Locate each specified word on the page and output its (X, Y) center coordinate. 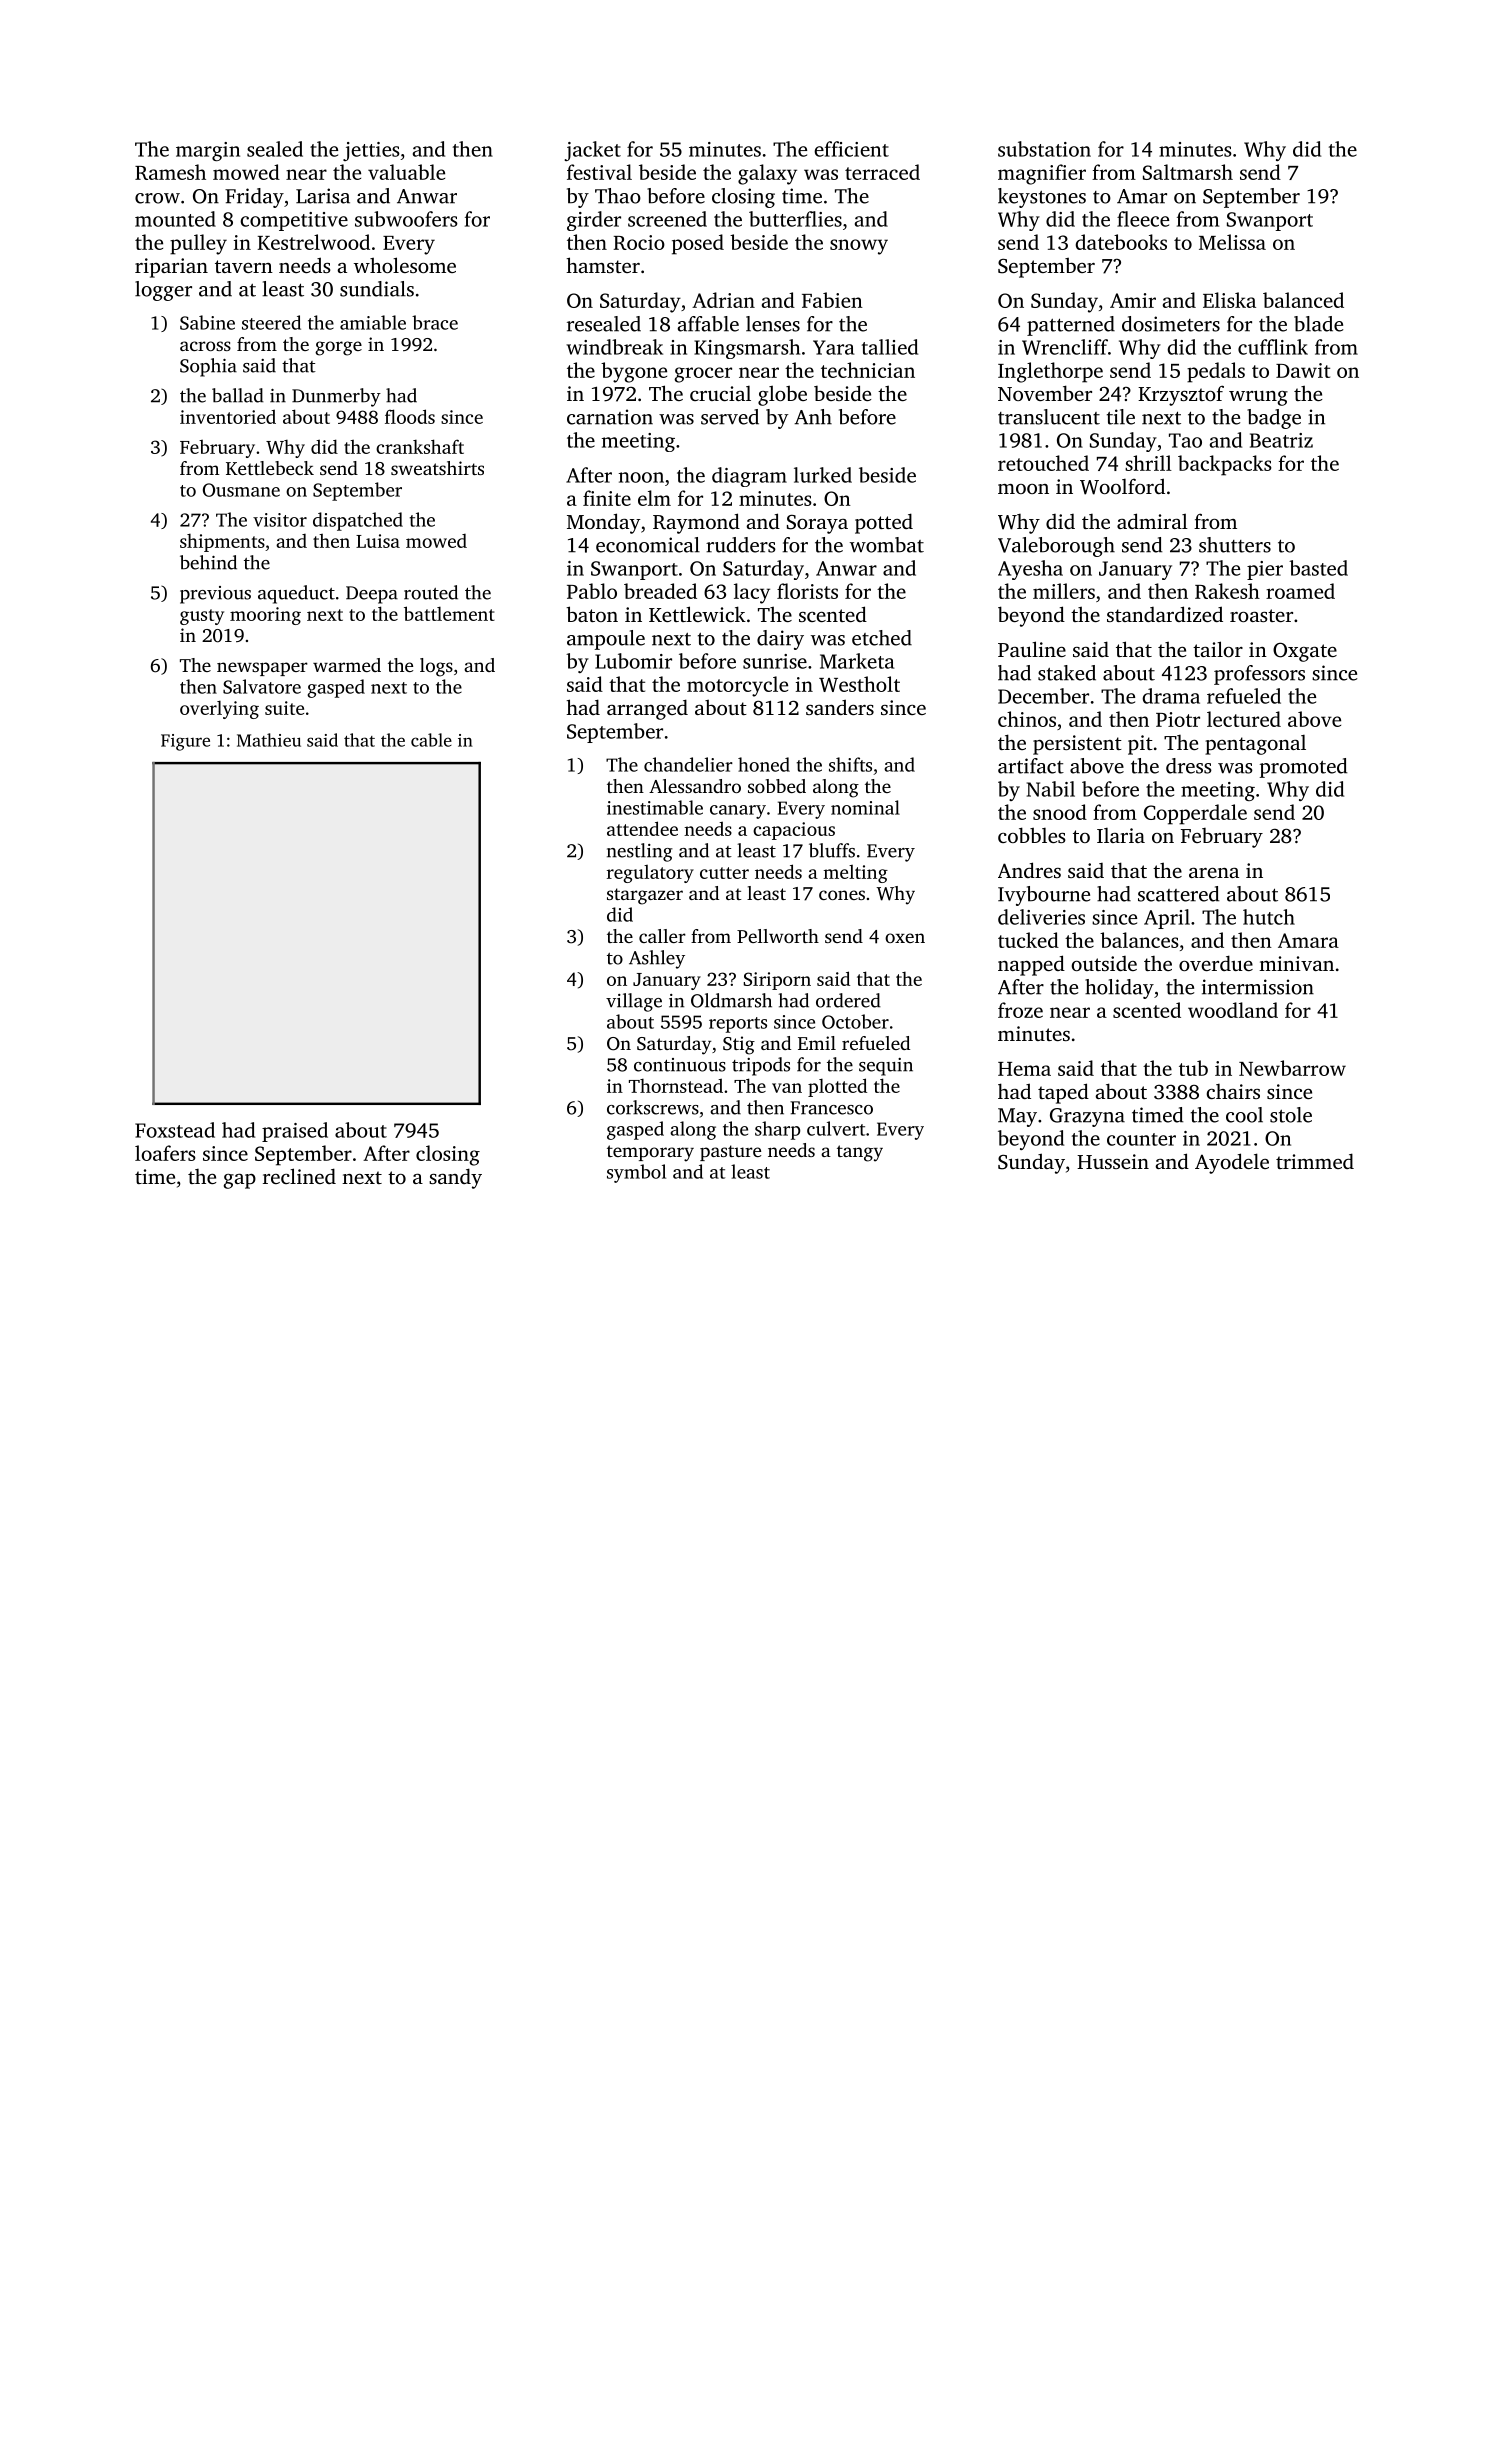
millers (1064, 591)
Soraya (817, 524)
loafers (165, 1153)
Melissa (1232, 242)
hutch (1269, 917)
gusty (202, 617)
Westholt (859, 684)
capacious (794, 831)
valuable (406, 172)
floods (410, 416)
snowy (859, 247)
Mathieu (269, 740)
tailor (1218, 649)
